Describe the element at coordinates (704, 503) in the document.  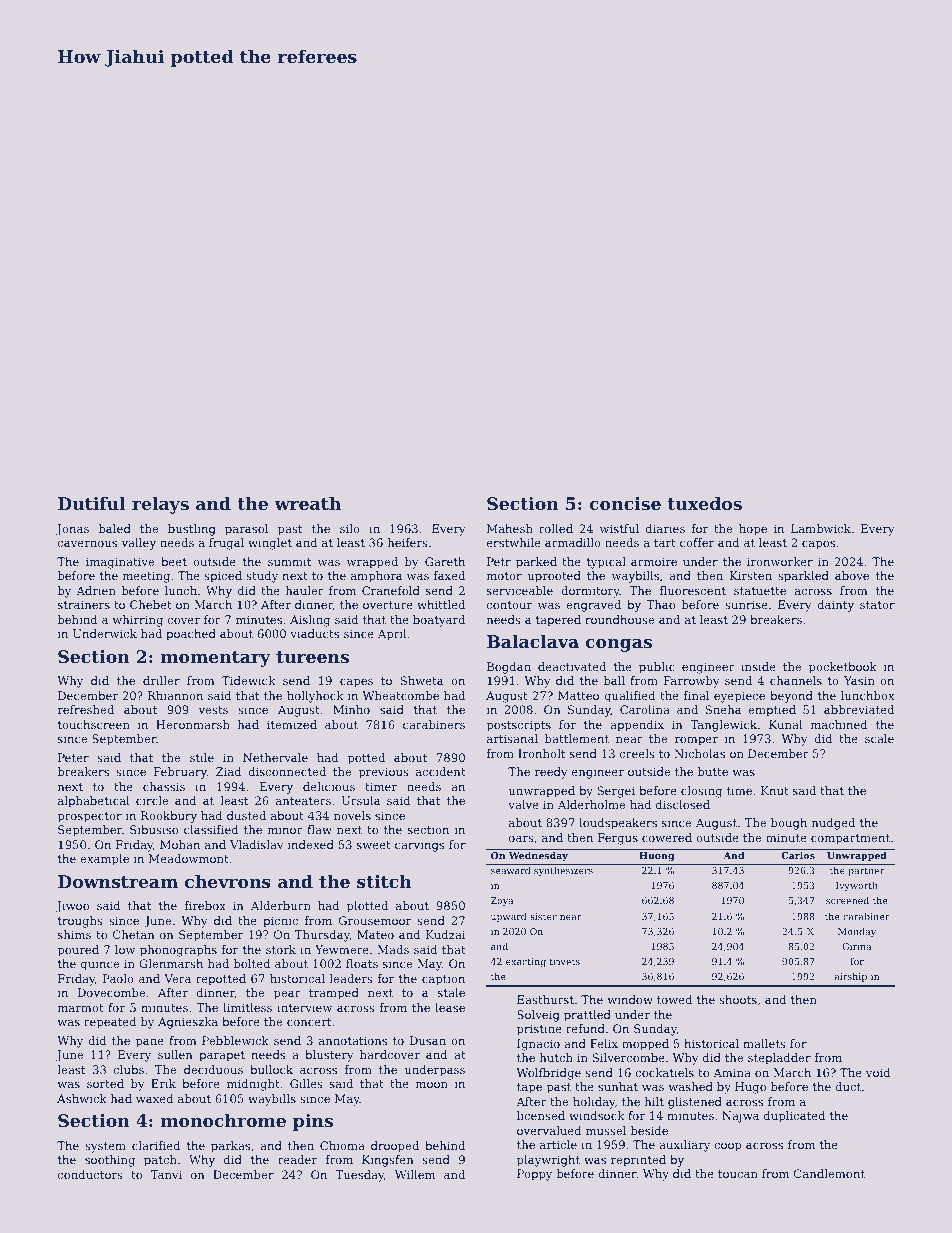
I see `tuxedos` at that location.
